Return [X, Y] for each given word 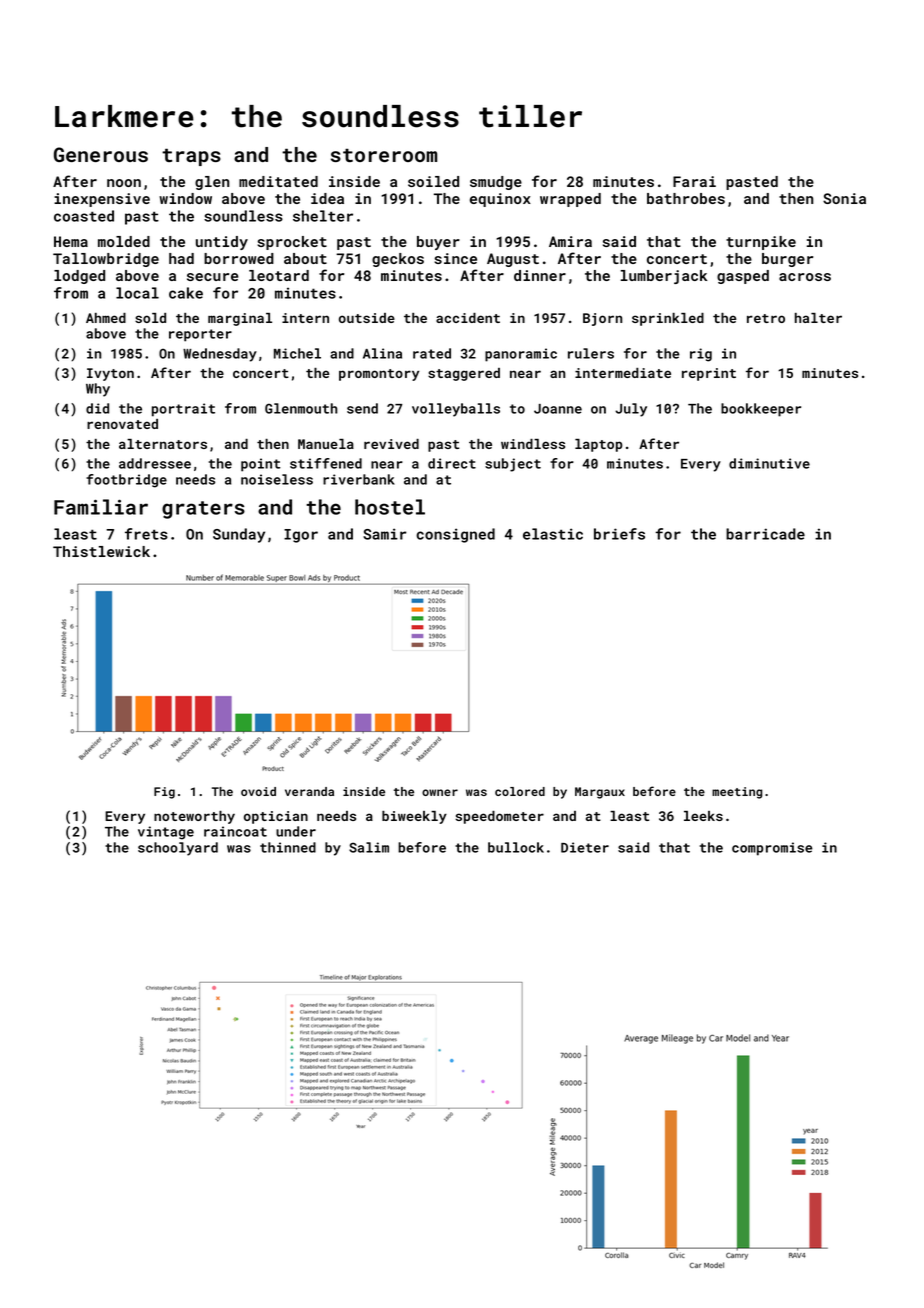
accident [468, 318]
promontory [379, 375]
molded [124, 241]
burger [787, 260]
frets [146, 534]
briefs [619, 534]
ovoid [258, 791]
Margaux [600, 793]
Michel [297, 353]
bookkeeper [761, 410]
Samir [385, 534]
